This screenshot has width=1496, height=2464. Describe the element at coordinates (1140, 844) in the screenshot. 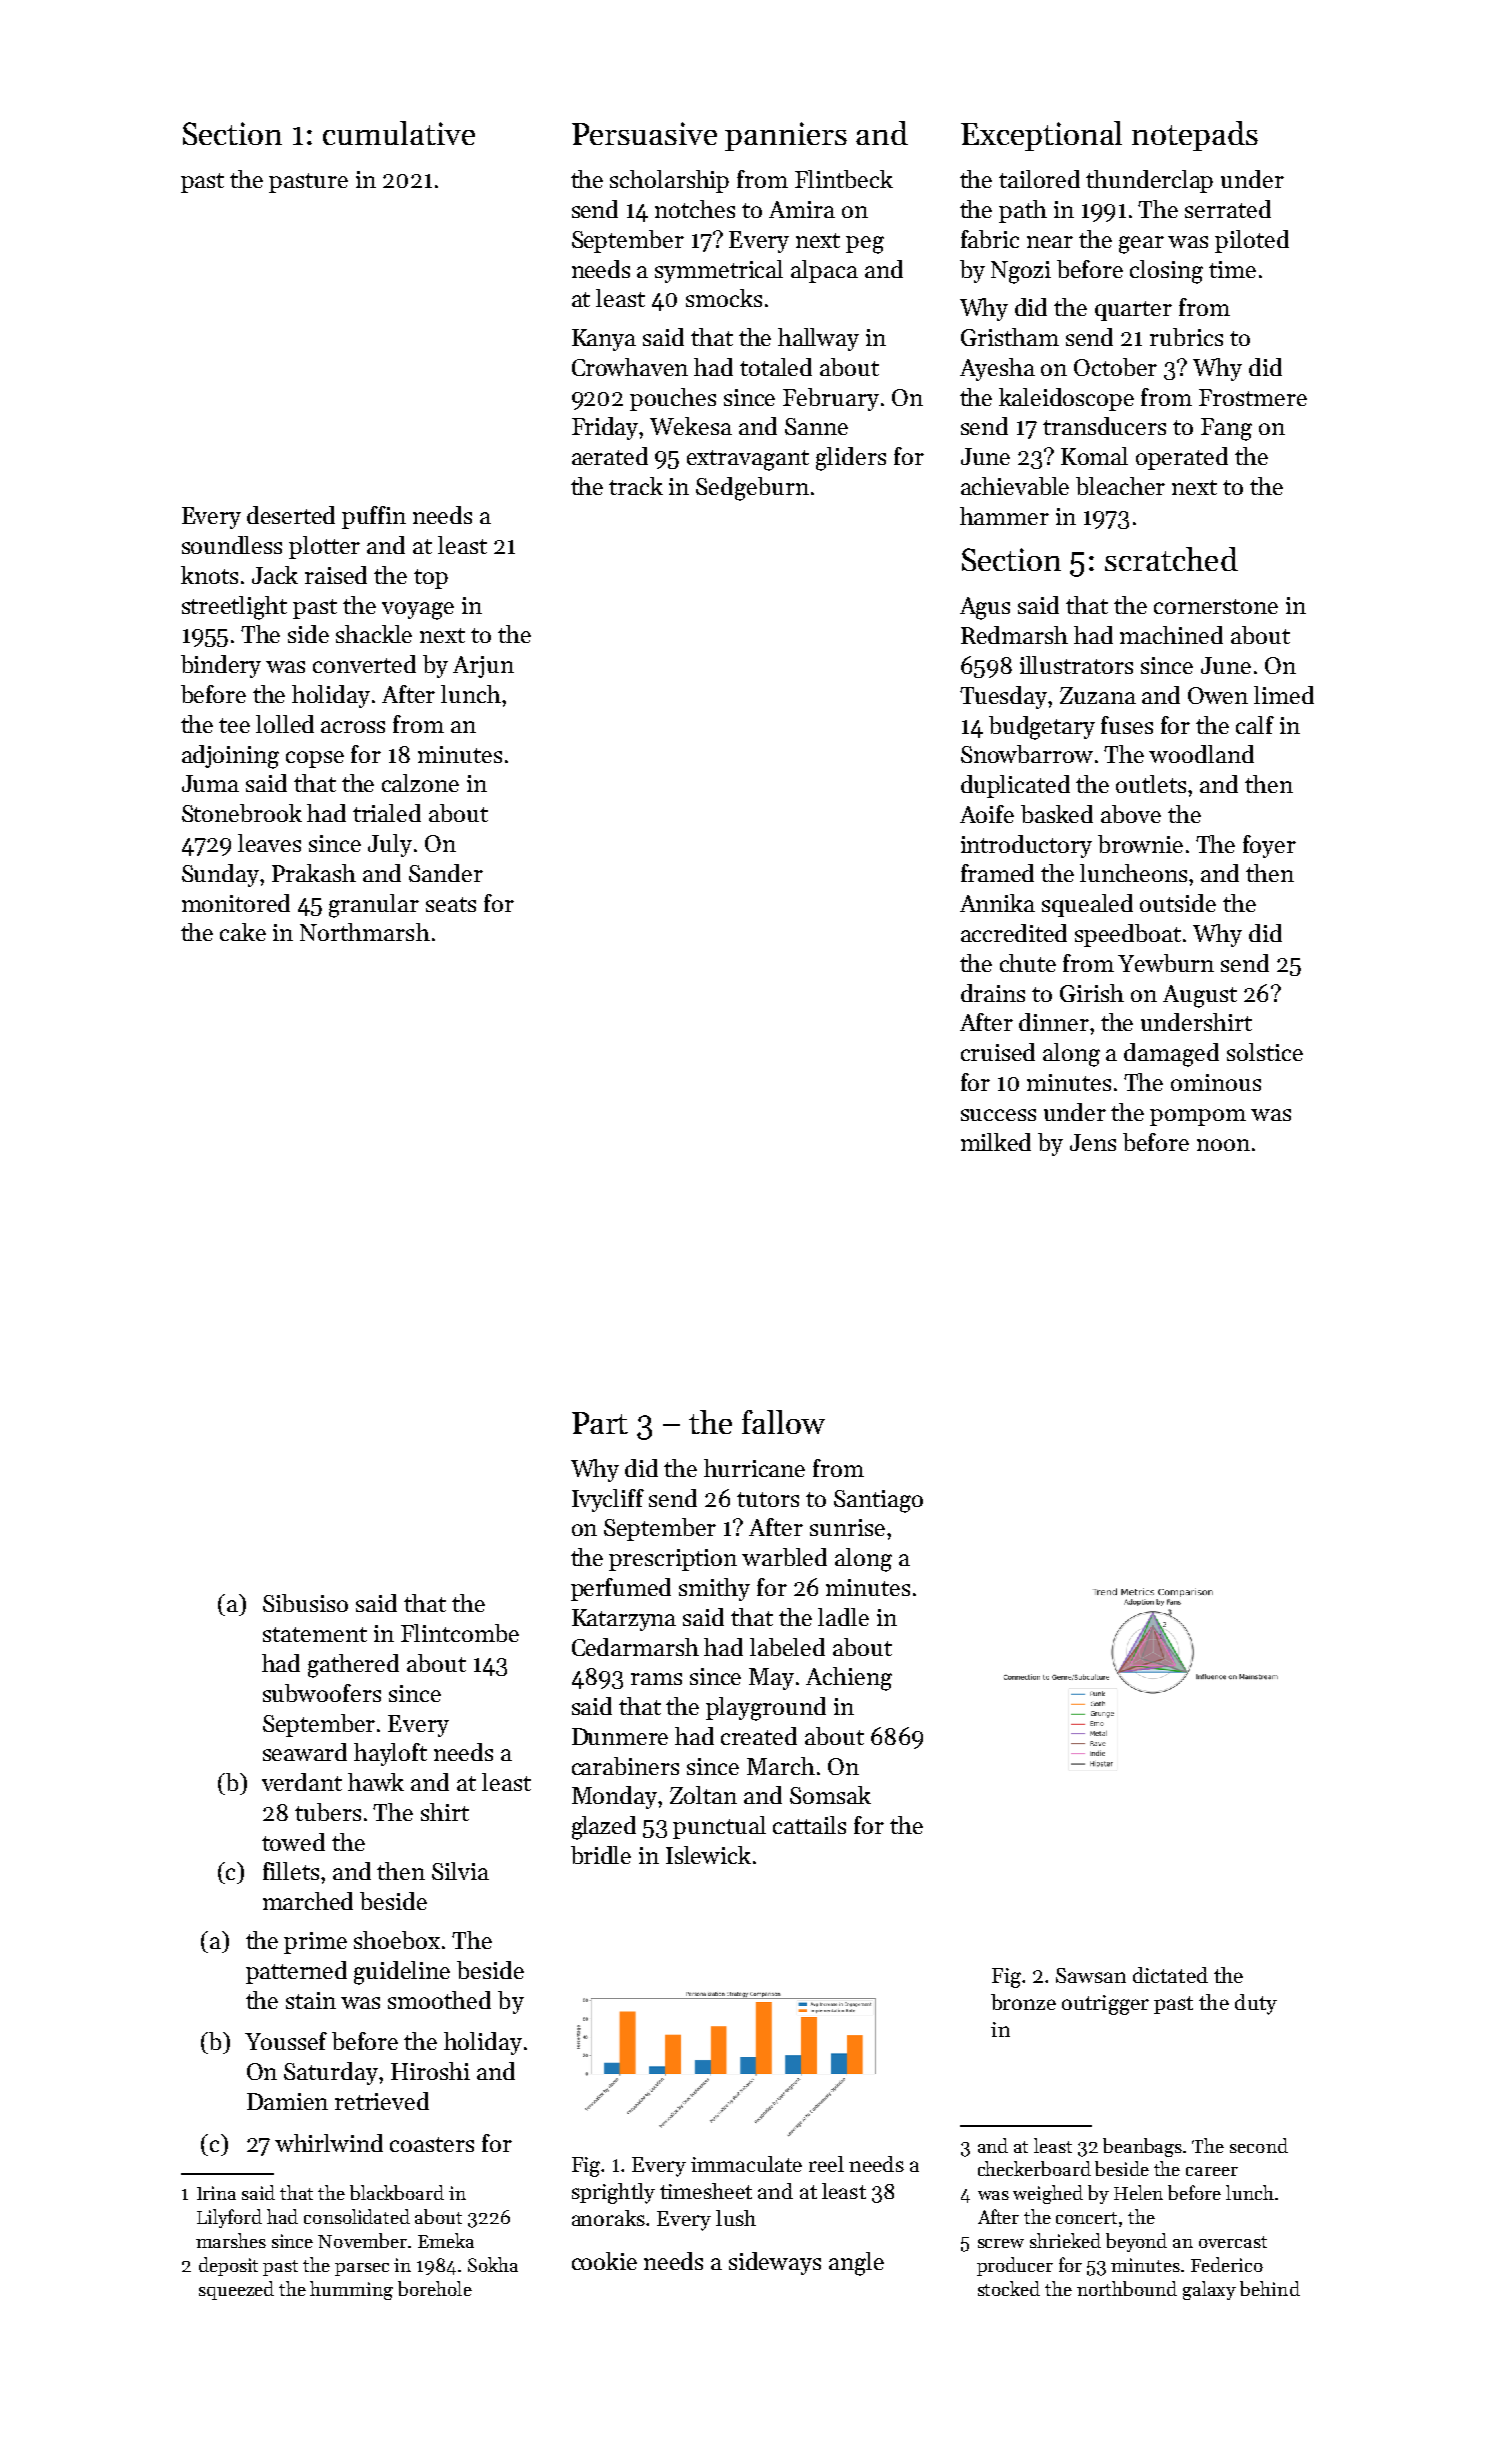

I see `brownie` at that location.
